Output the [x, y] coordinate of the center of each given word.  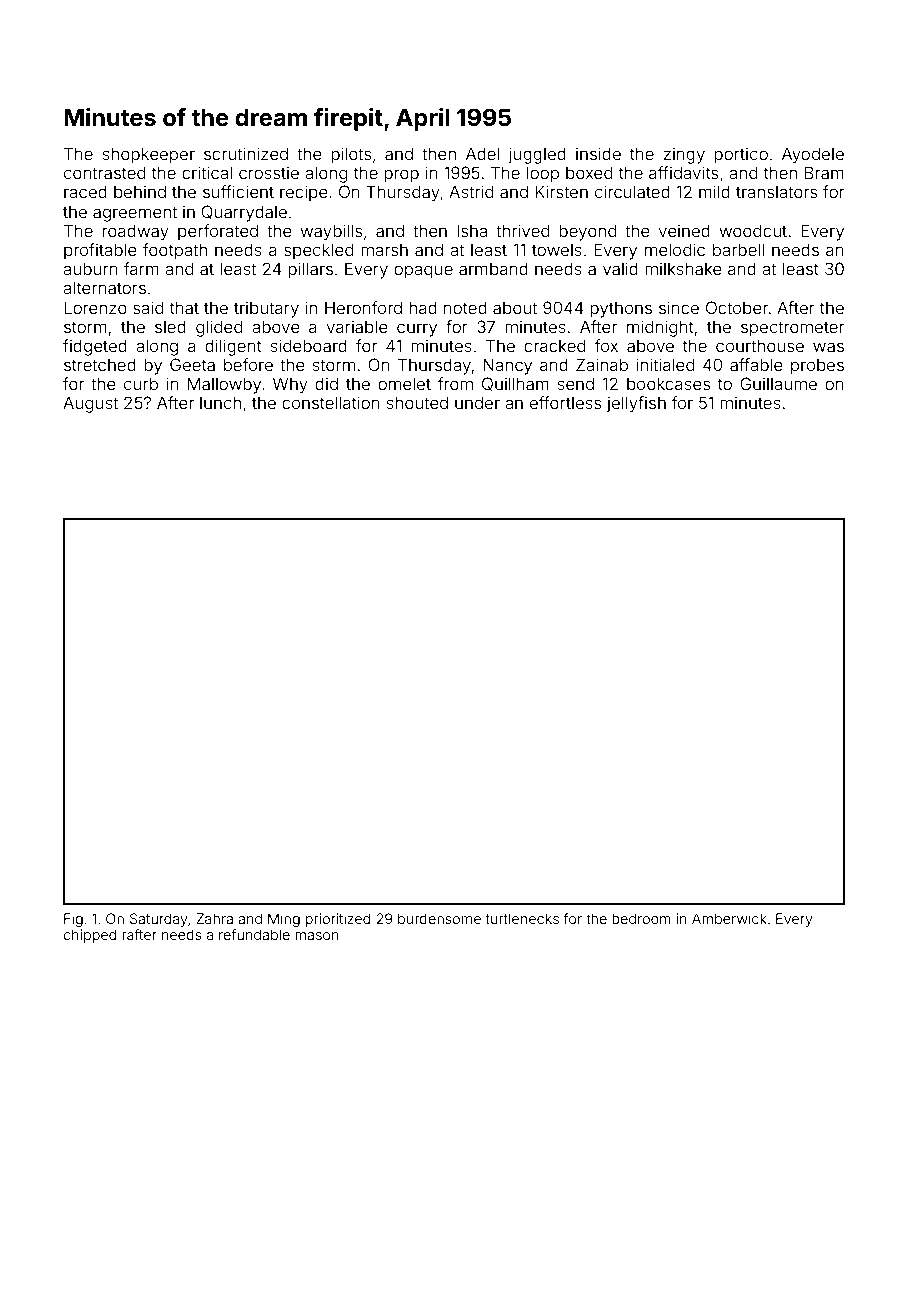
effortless [565, 402]
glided [219, 328]
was [828, 347]
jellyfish [636, 404]
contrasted [104, 172]
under [477, 402]
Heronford [363, 307]
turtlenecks [522, 918]
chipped [89, 936]
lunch [220, 402]
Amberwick [729, 918]
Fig [73, 920]
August [90, 404]
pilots [351, 155]
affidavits [683, 172]
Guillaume [778, 383]
